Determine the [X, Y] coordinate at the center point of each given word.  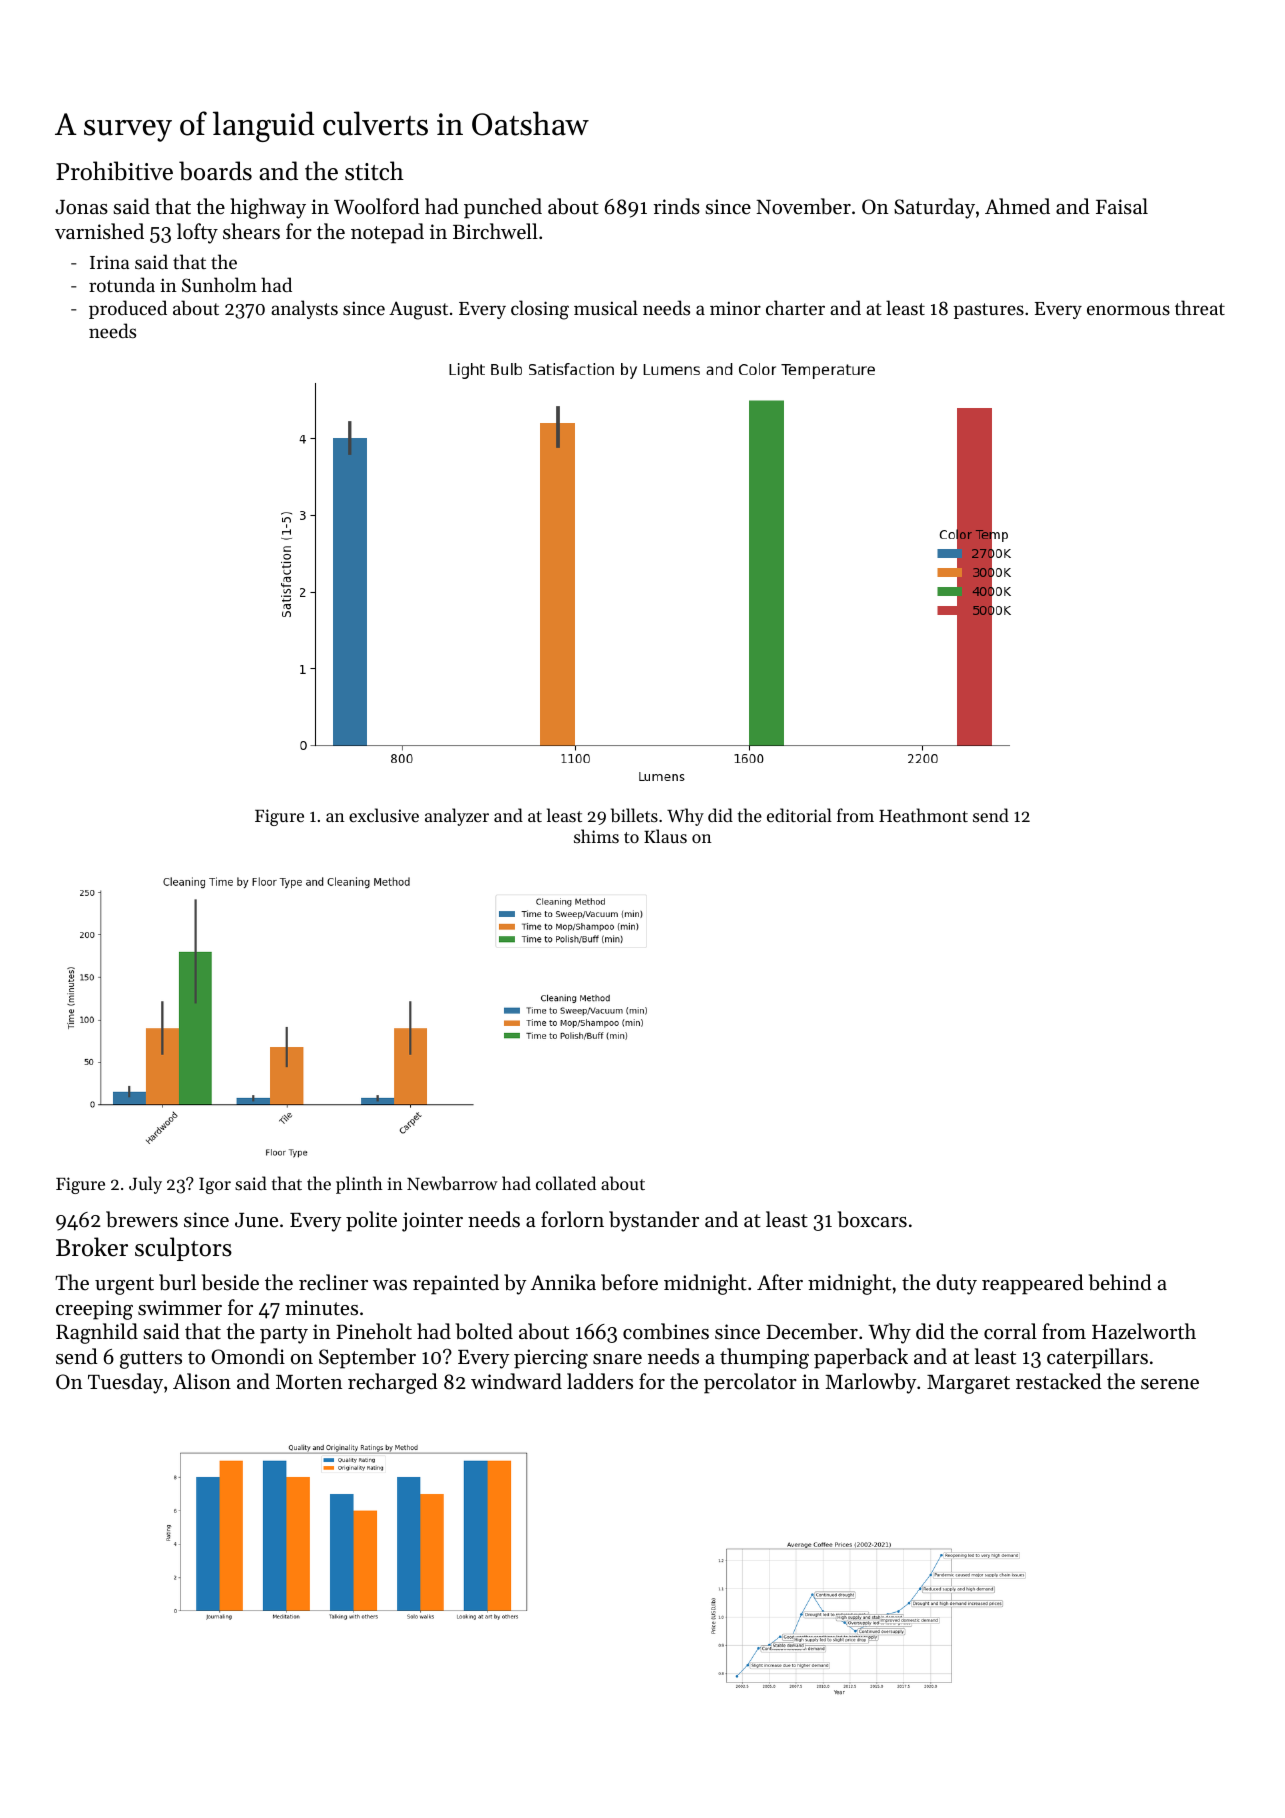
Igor [215, 1186]
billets [634, 815]
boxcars [872, 1219]
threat [1200, 307]
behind [1120, 1282]
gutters [151, 1360]
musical [606, 307]
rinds [676, 206]
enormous [1128, 310]
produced [128, 309]
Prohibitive [114, 171]
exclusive [384, 815]
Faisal [1122, 206]
